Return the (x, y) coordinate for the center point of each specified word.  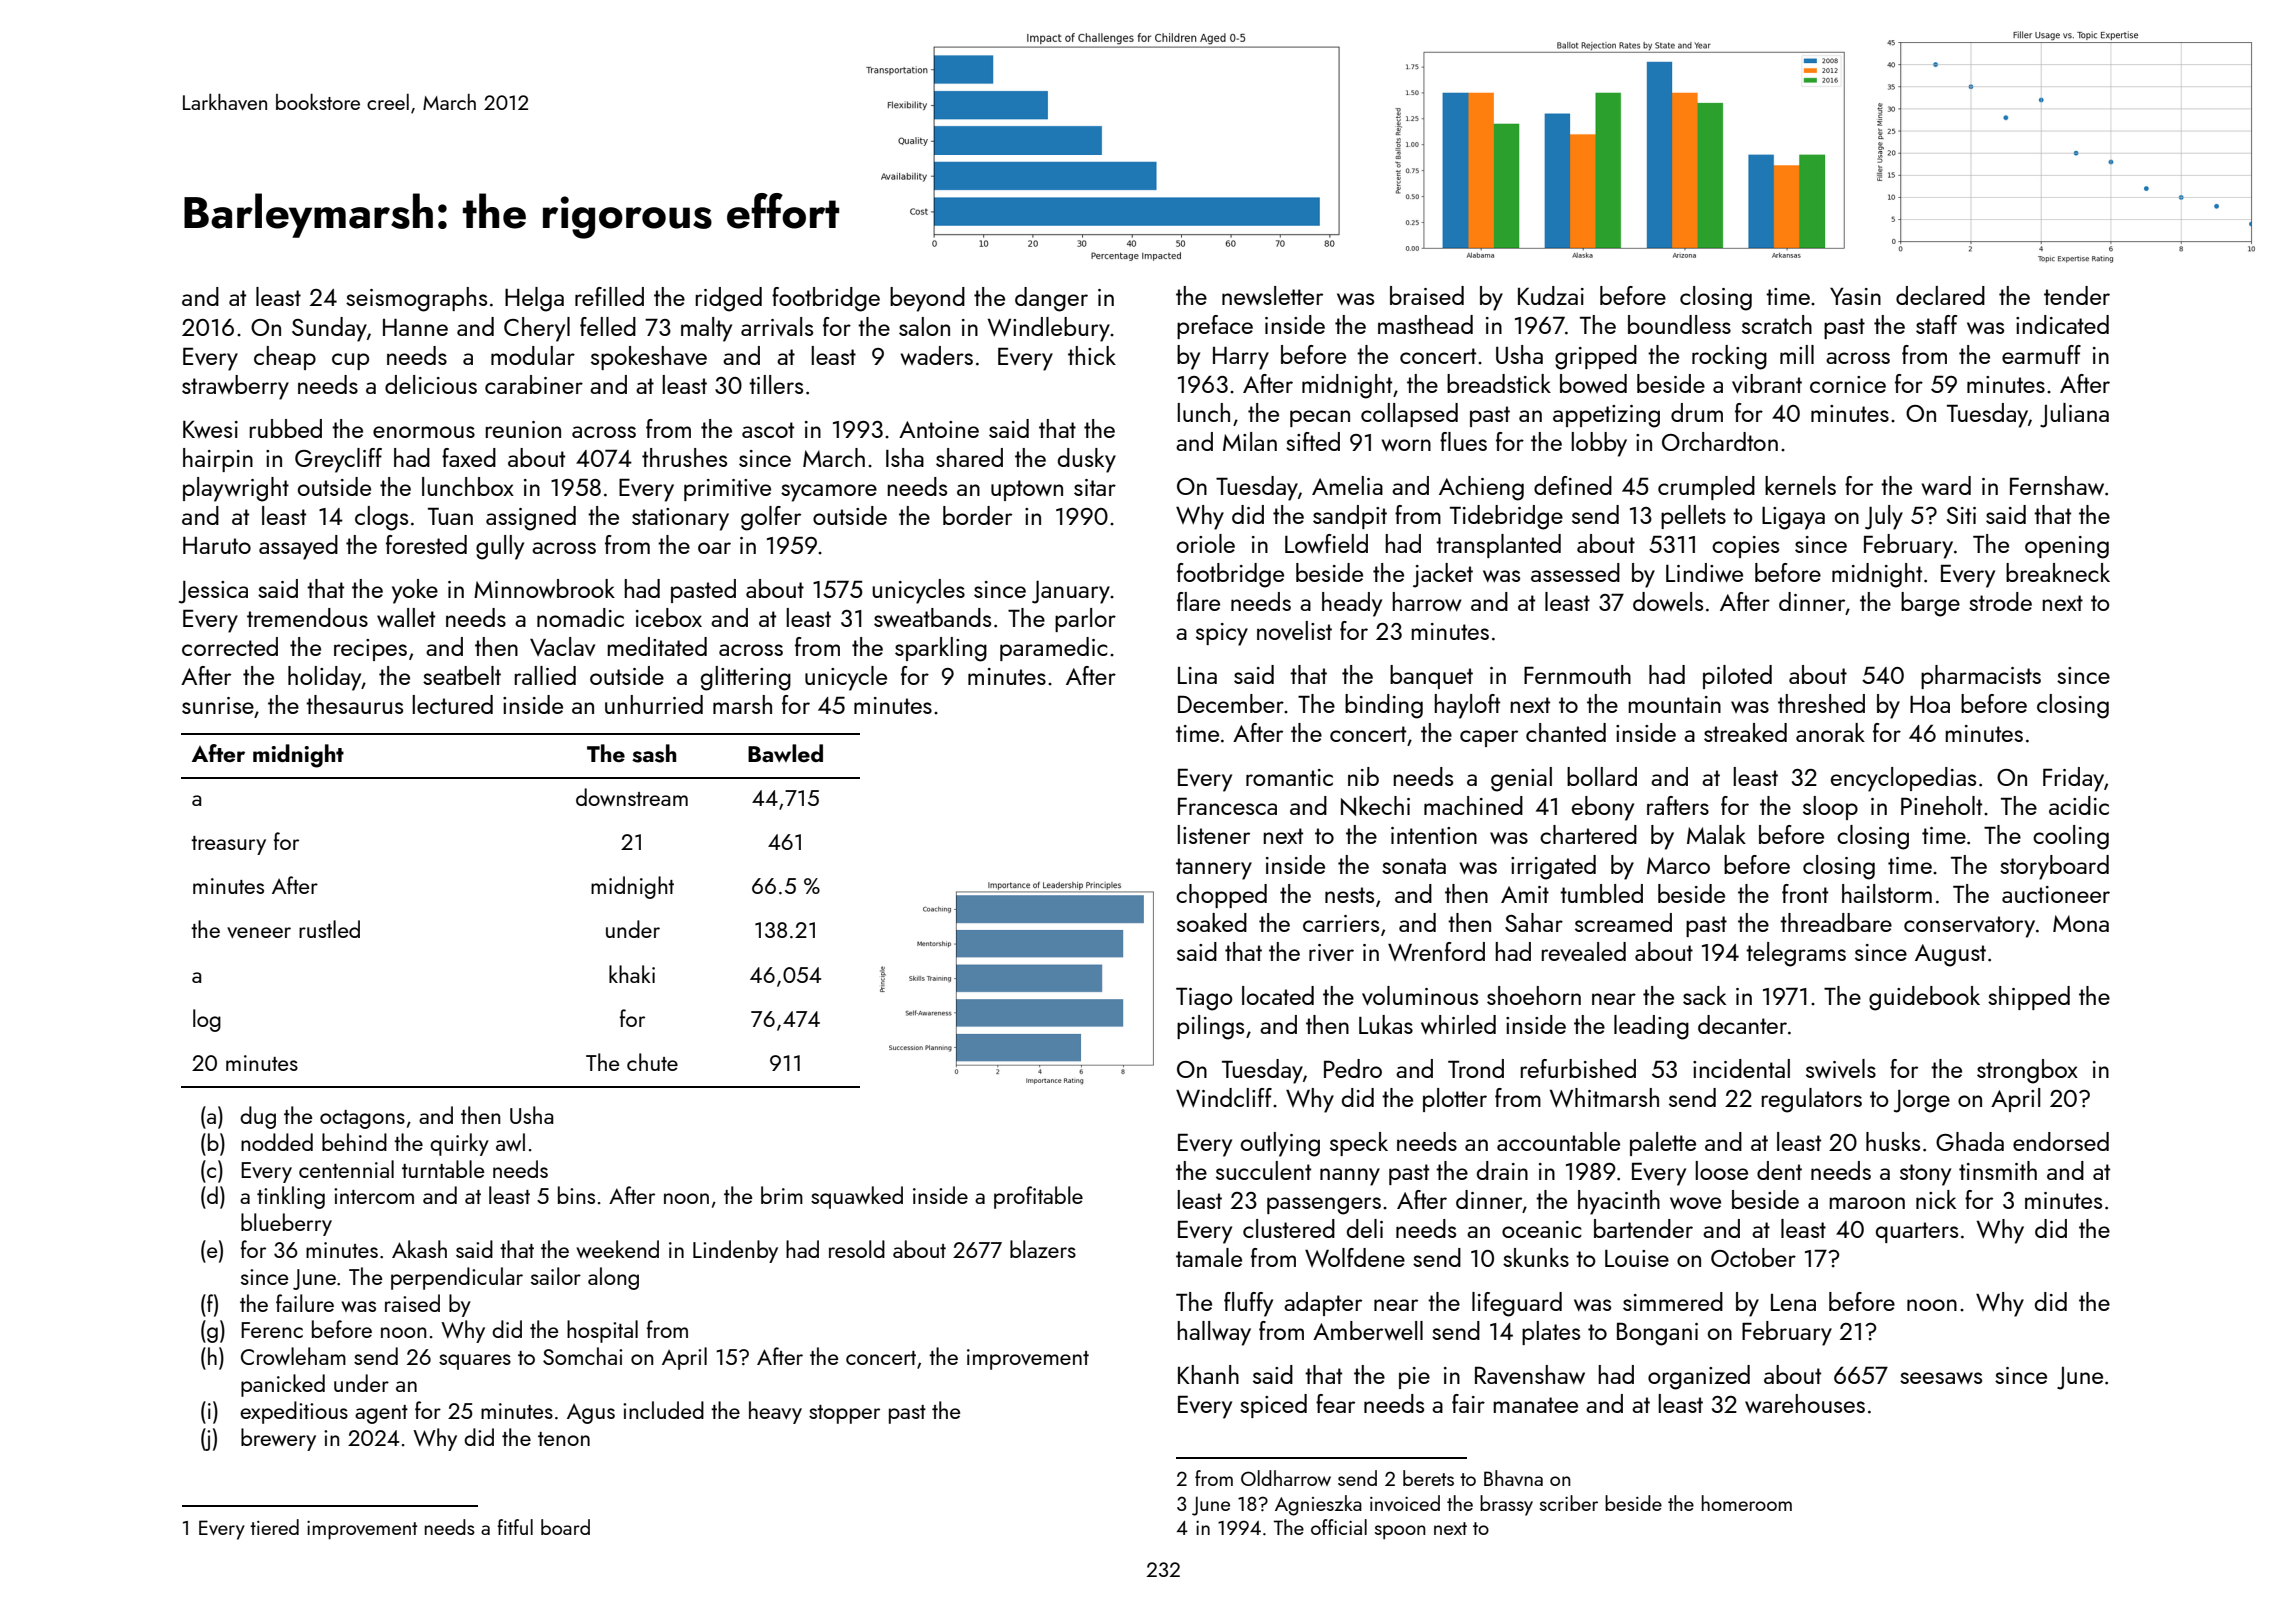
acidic (2079, 805)
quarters (1917, 1232)
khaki (632, 974)
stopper (844, 1414)
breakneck (2058, 572)
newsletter (1272, 295)
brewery (278, 1439)
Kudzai (1551, 295)
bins (576, 1195)
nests (1349, 895)
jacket (1443, 575)
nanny (1350, 1177)
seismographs (416, 299)
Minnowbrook (544, 588)
